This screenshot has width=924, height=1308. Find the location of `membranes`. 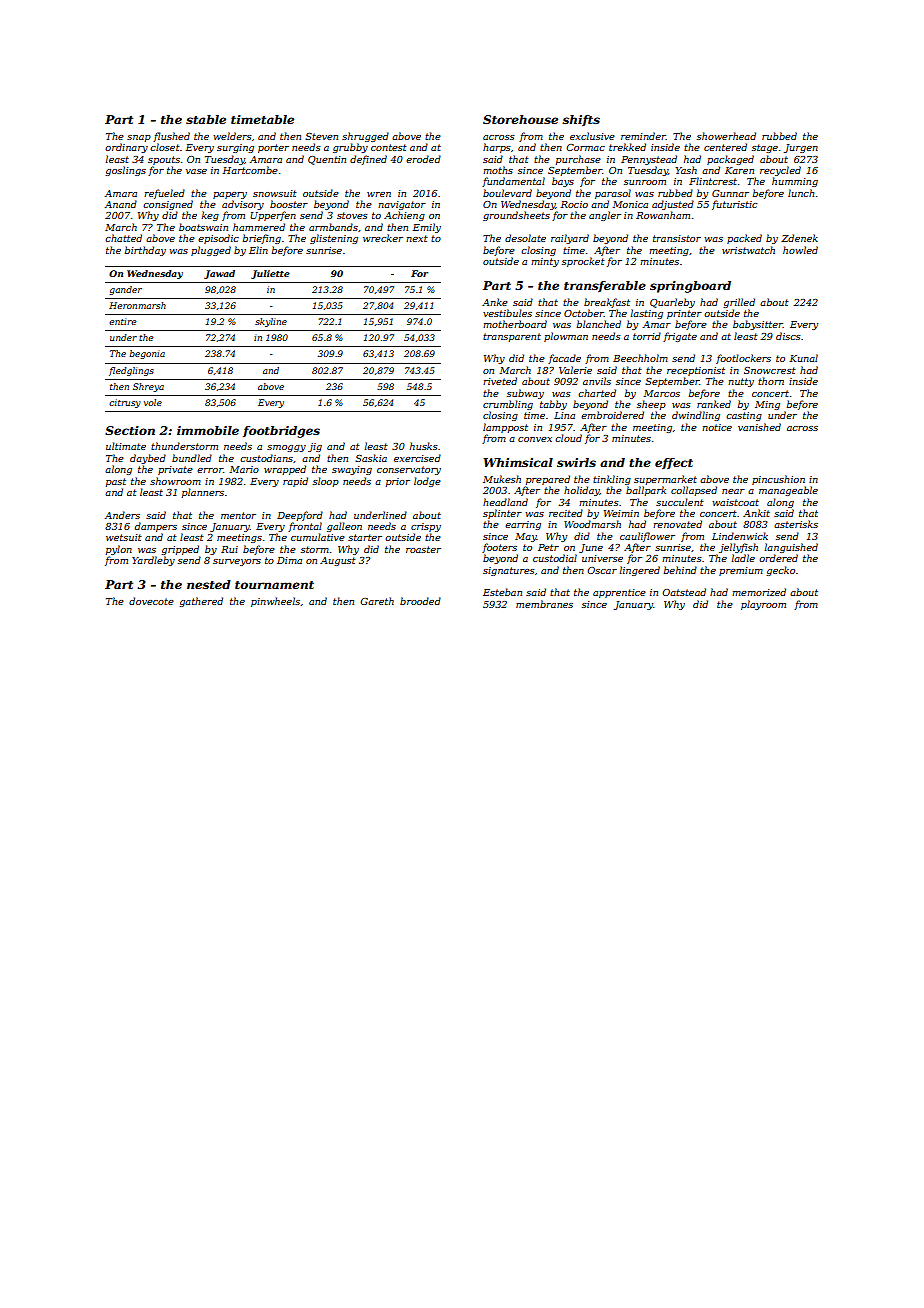

membranes is located at coordinates (544, 604).
